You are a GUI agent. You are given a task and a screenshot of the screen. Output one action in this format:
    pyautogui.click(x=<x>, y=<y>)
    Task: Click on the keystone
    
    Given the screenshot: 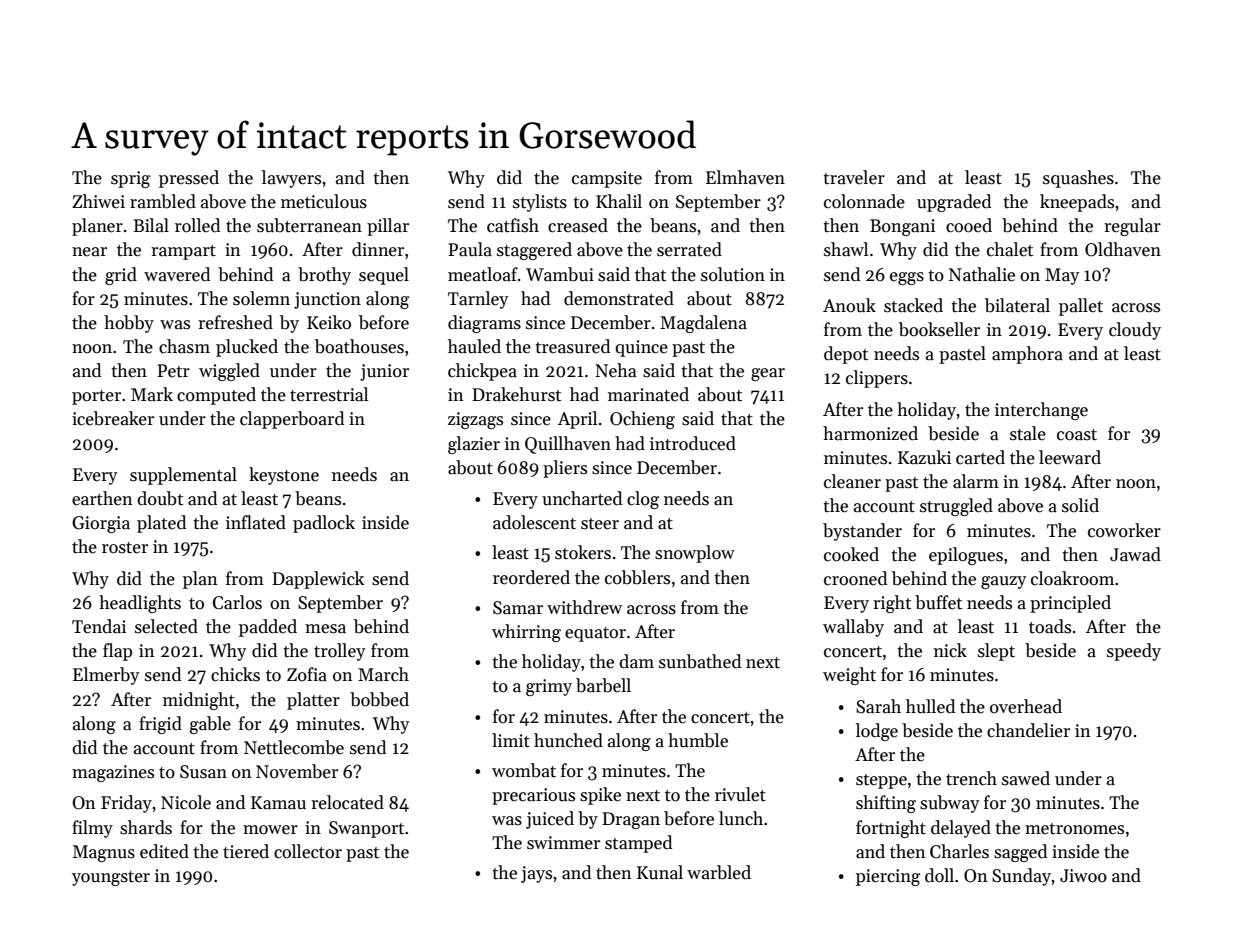 What is the action you would take?
    pyautogui.click(x=284, y=476)
